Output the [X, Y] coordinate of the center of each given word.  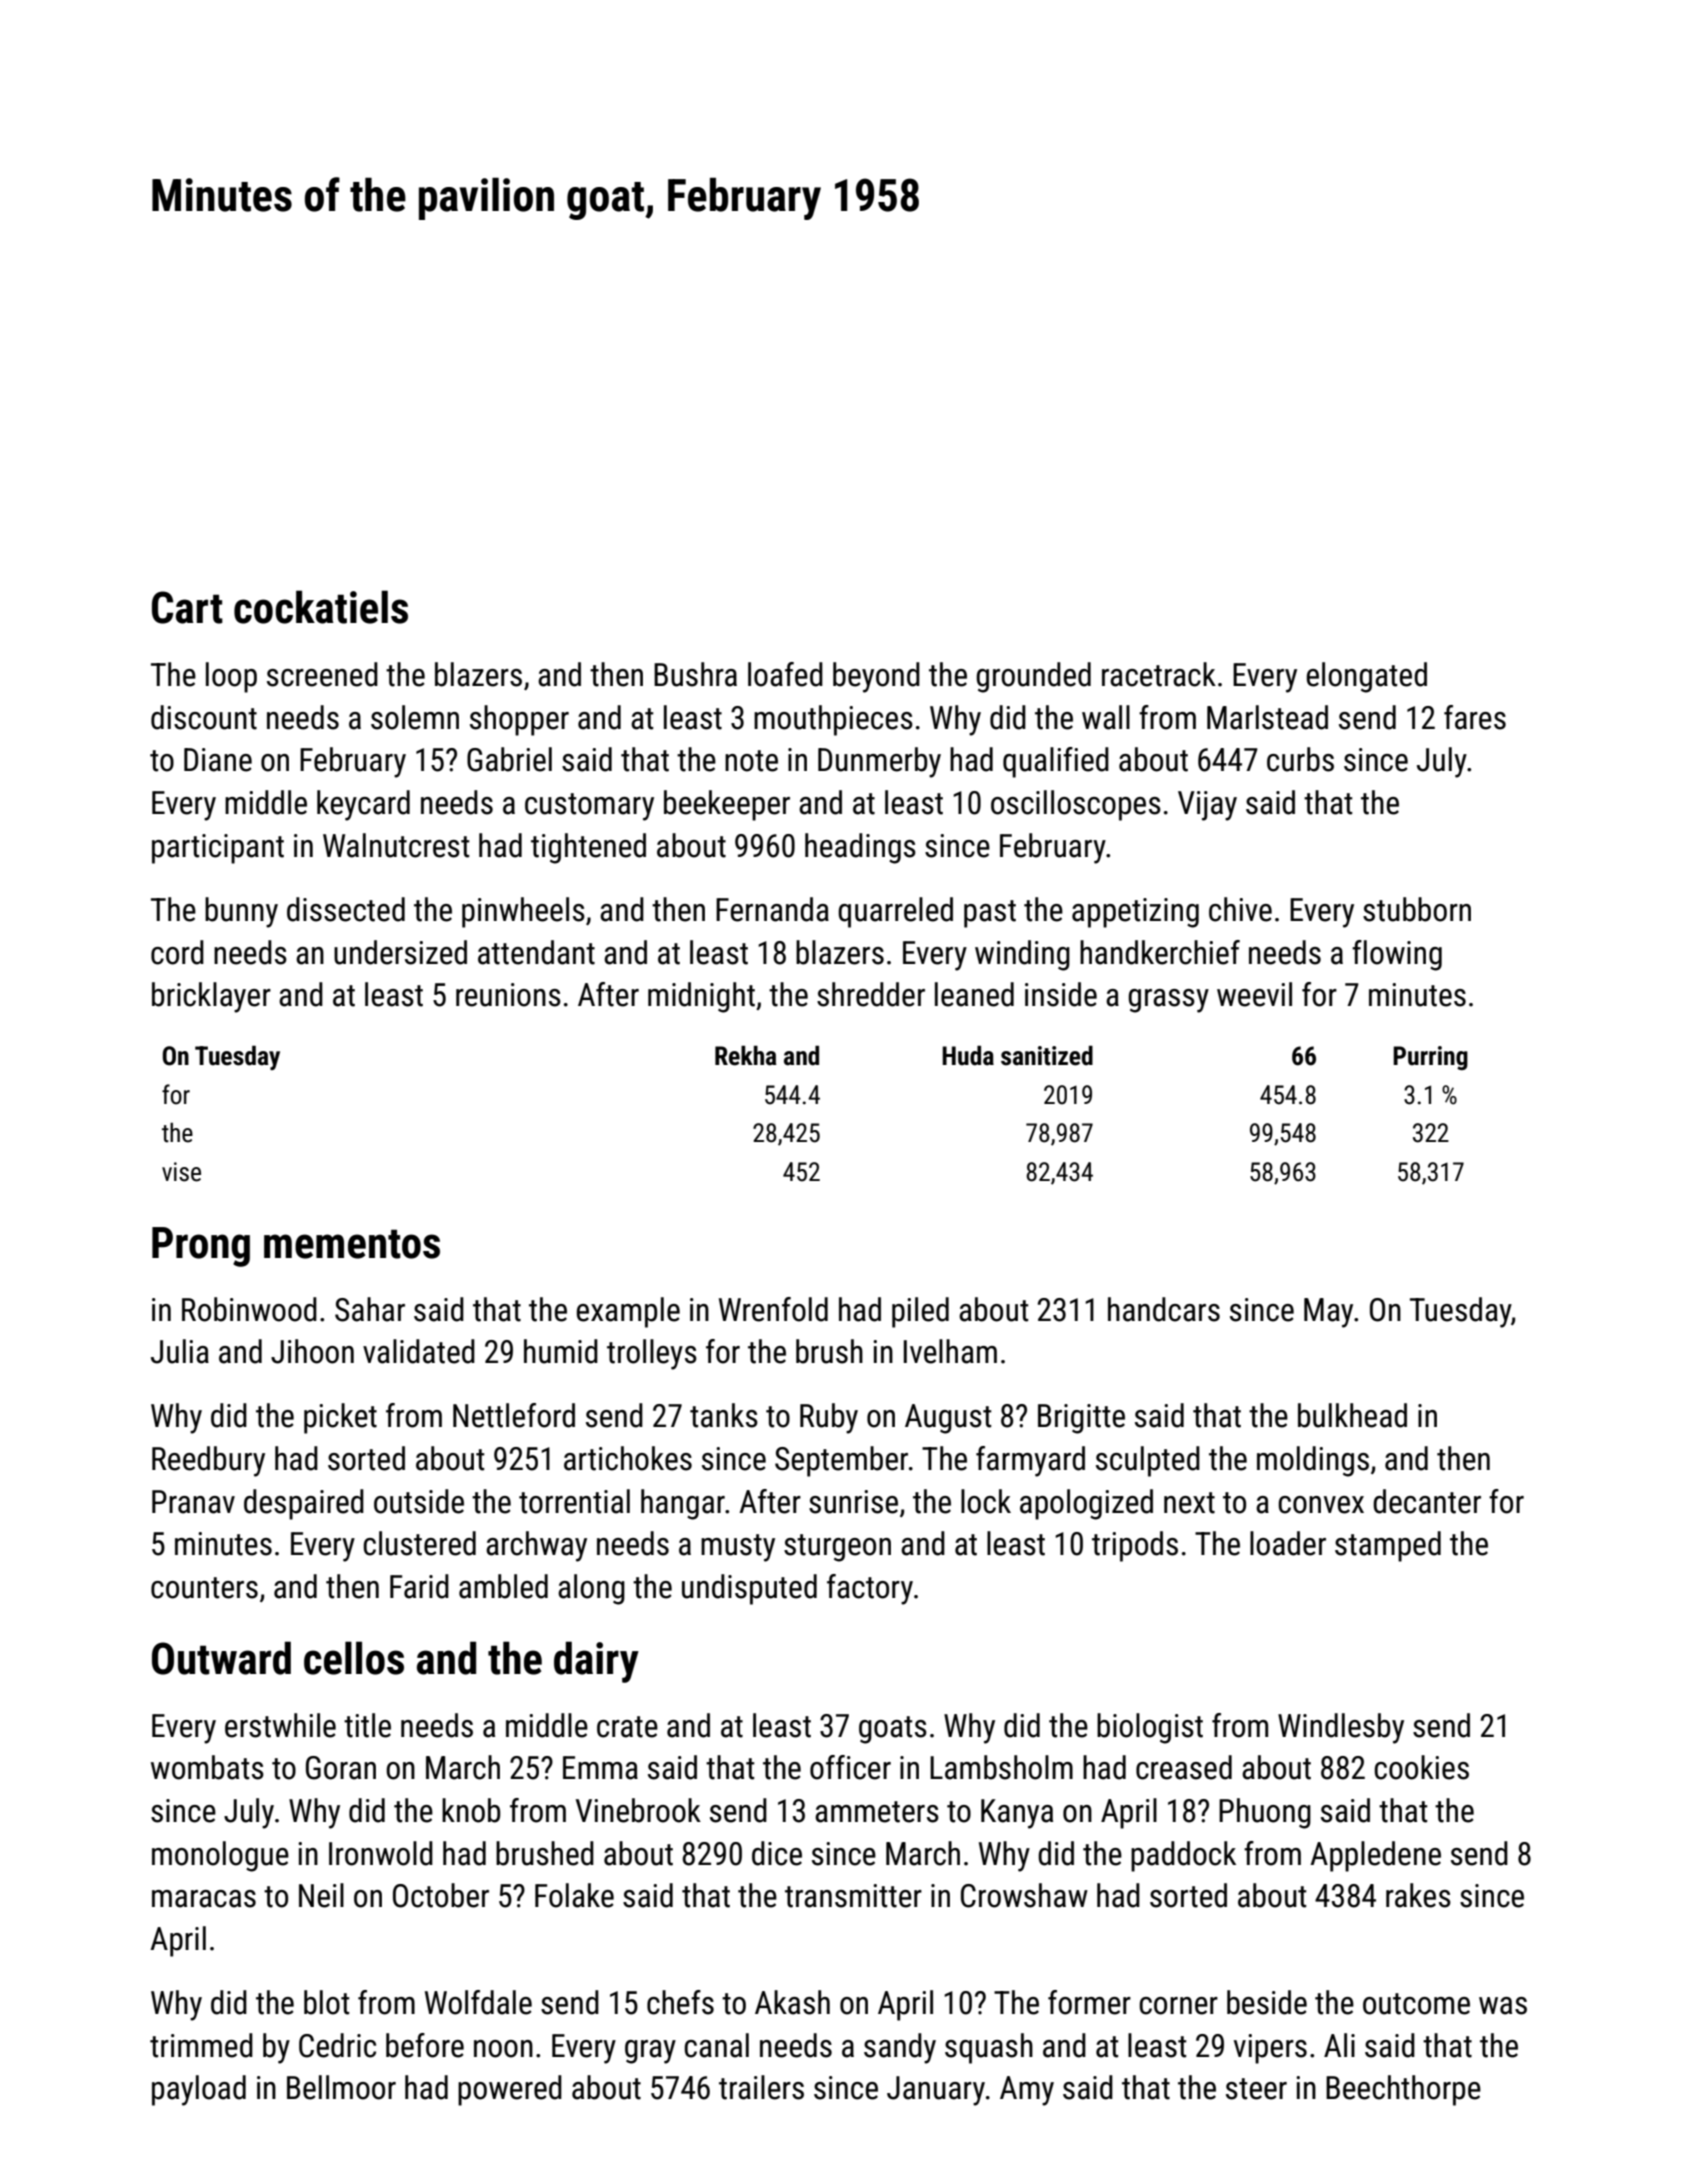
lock [986, 1501]
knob [471, 1810]
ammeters [877, 1812]
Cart [187, 607]
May [1328, 1313]
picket [340, 1418]
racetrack [1159, 674]
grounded [1033, 677]
